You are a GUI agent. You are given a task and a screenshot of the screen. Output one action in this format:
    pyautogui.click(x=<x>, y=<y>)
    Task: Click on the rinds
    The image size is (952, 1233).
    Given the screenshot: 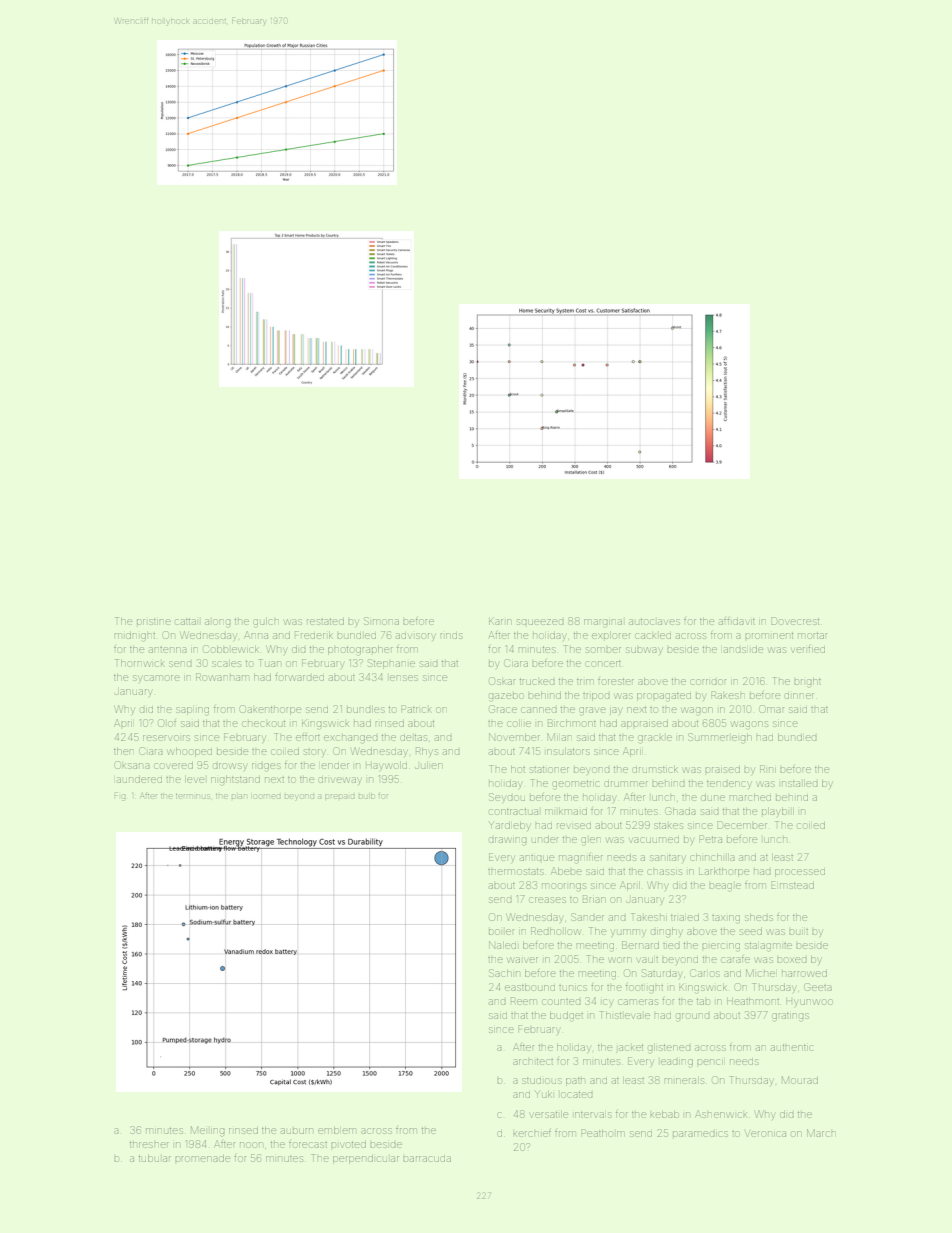 What is the action you would take?
    pyautogui.click(x=452, y=636)
